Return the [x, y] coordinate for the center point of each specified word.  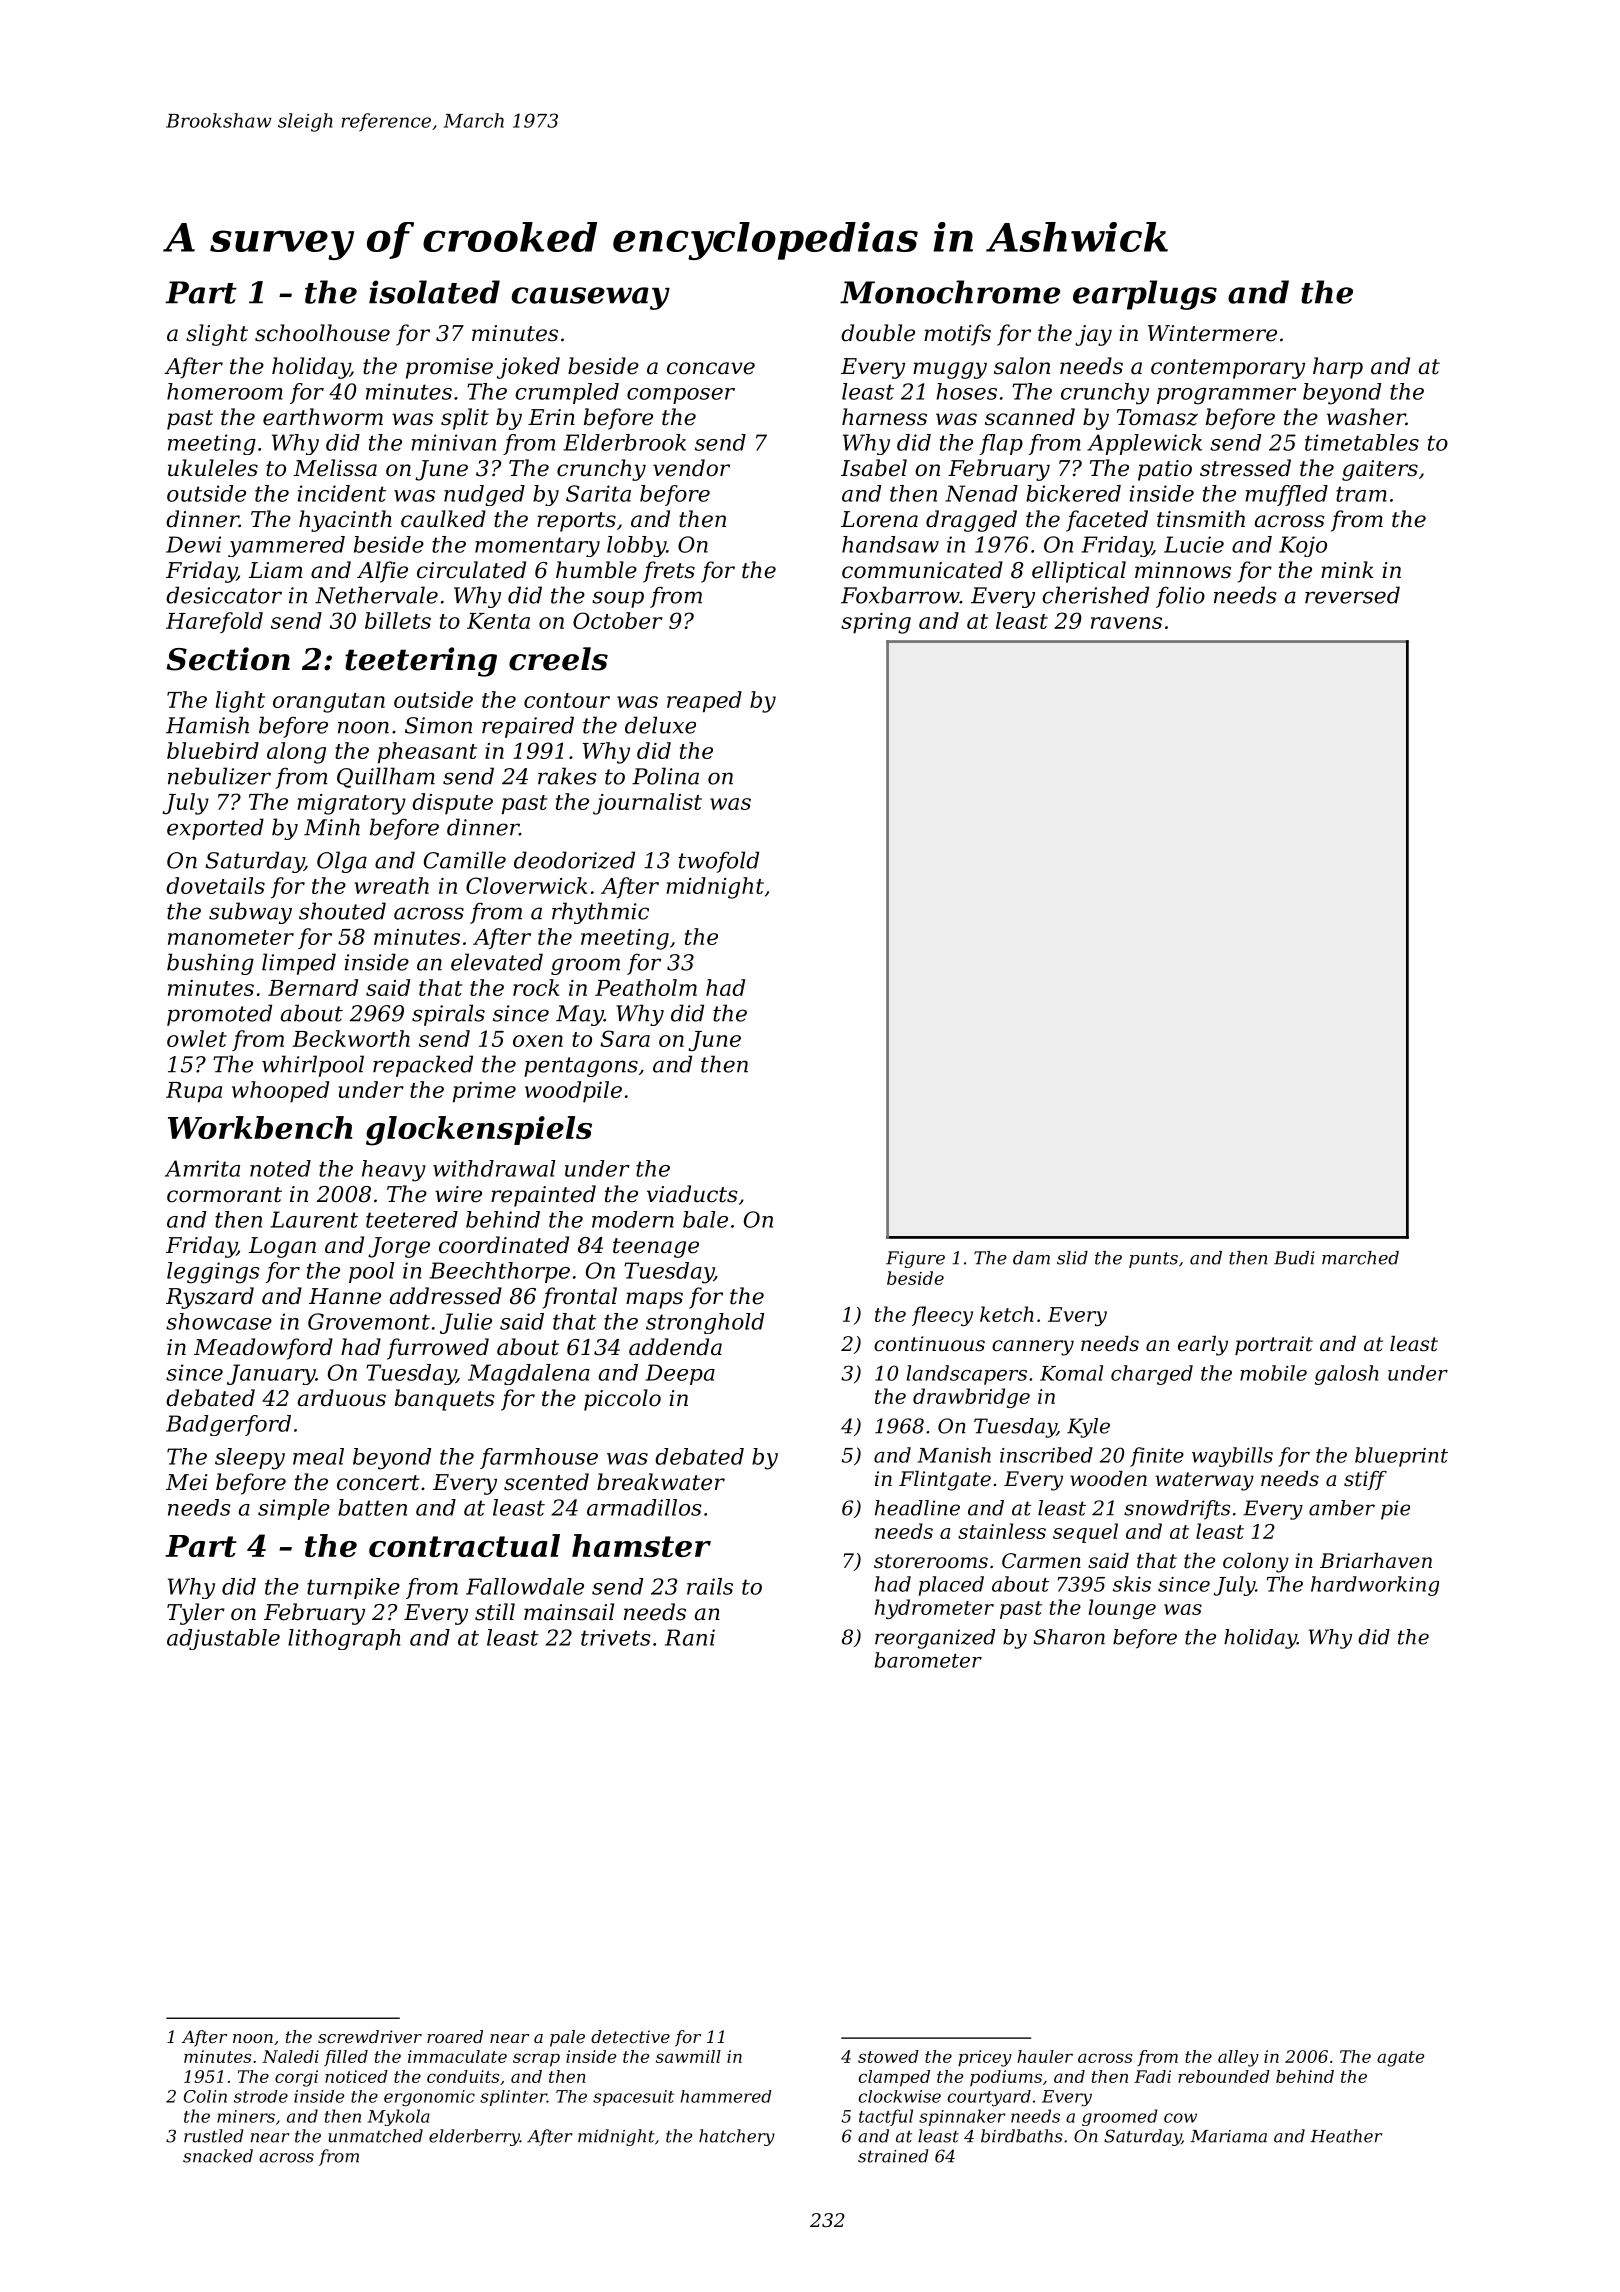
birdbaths [1022, 2136]
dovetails [215, 885]
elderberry [474, 2137]
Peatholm [646, 987]
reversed [1352, 595]
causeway [591, 298]
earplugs [1145, 295]
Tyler [196, 1614]
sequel [1085, 1533]
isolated [434, 292]
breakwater [661, 1482]
